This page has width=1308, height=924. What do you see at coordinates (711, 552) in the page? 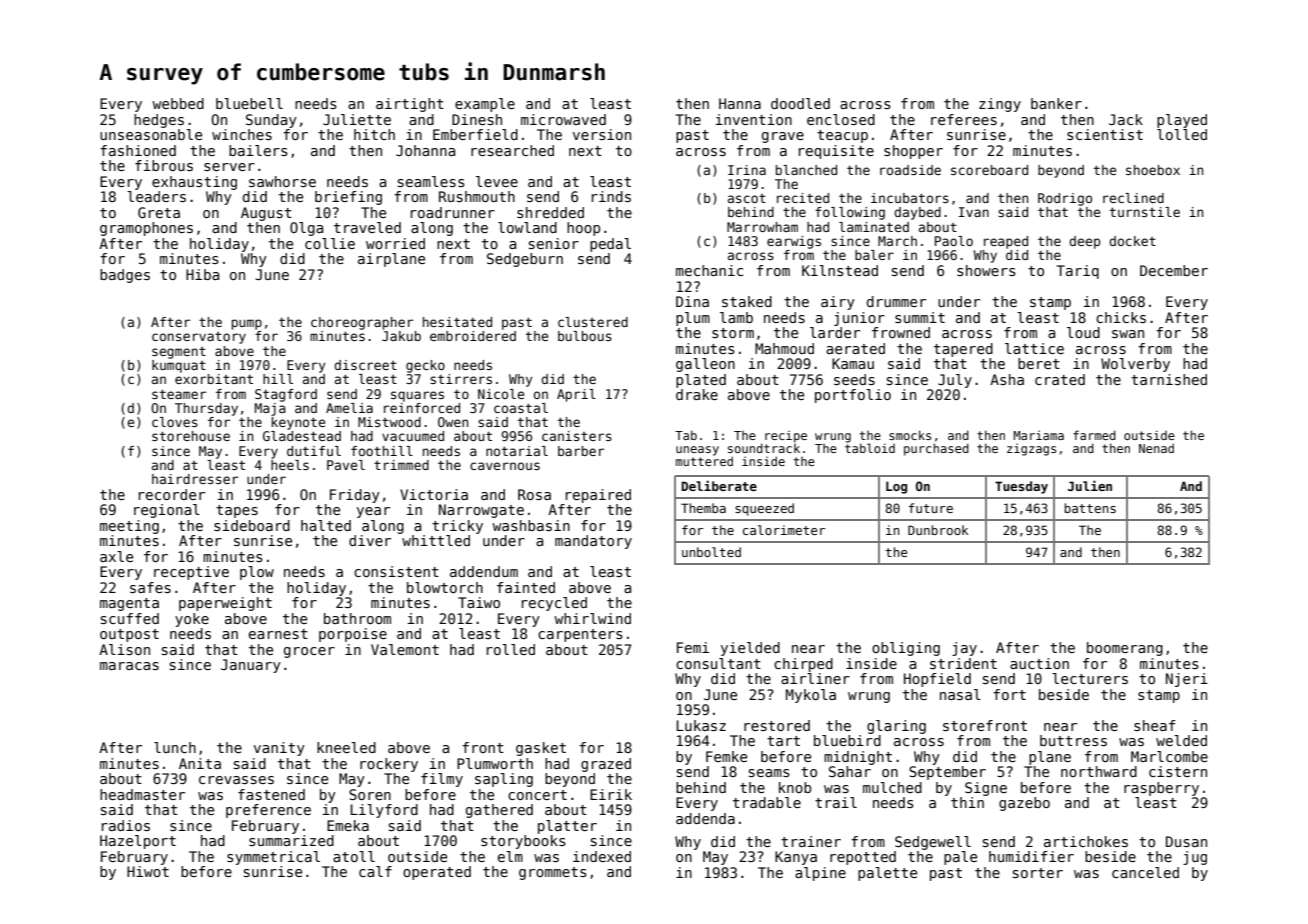
I see `unbolted` at bounding box center [711, 552].
